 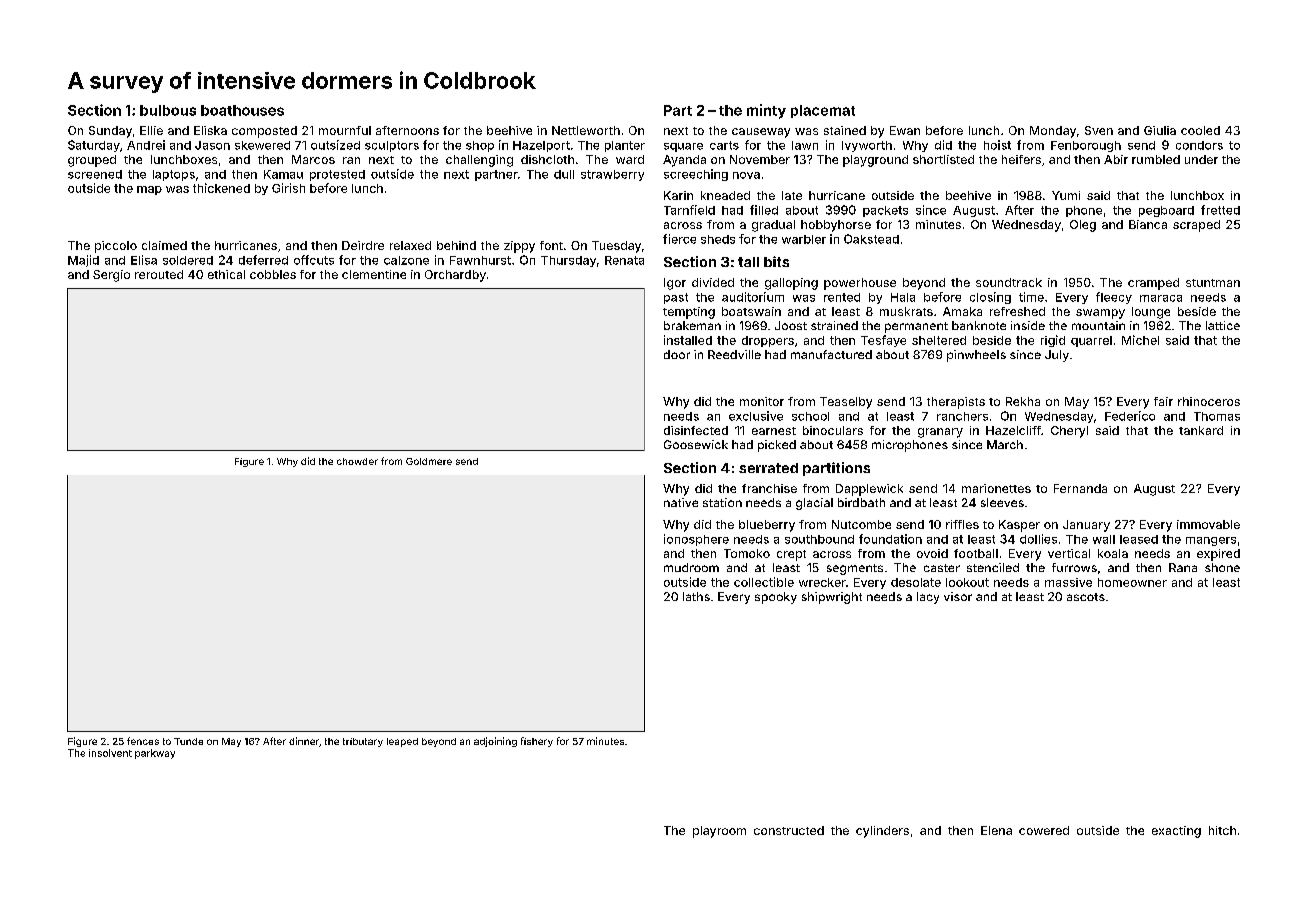 What do you see at coordinates (719, 832) in the document?
I see `playroom` at bounding box center [719, 832].
